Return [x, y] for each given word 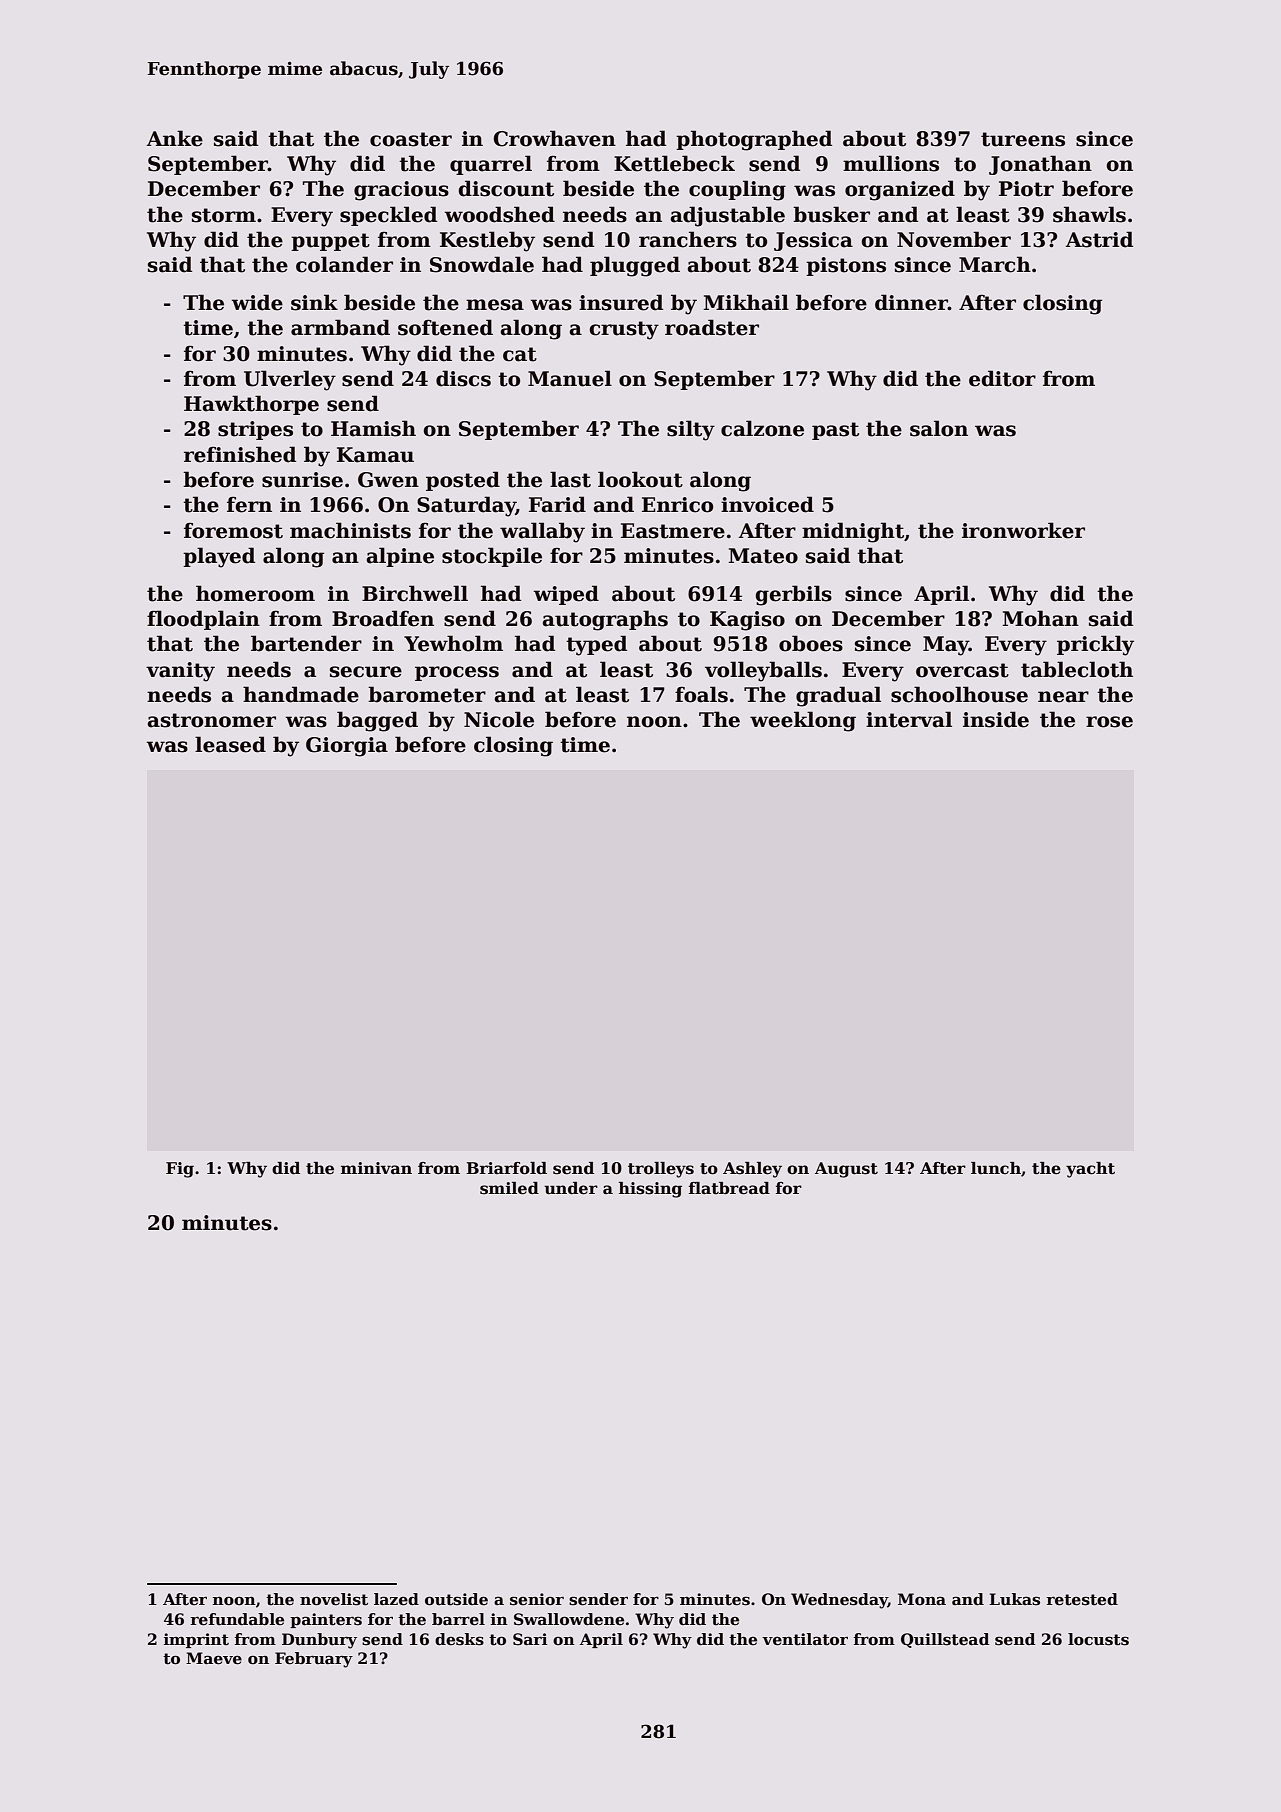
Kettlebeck [674, 163]
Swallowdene [569, 1619]
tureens [1023, 139]
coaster [411, 139]
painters [326, 1620]
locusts [1098, 1639]
